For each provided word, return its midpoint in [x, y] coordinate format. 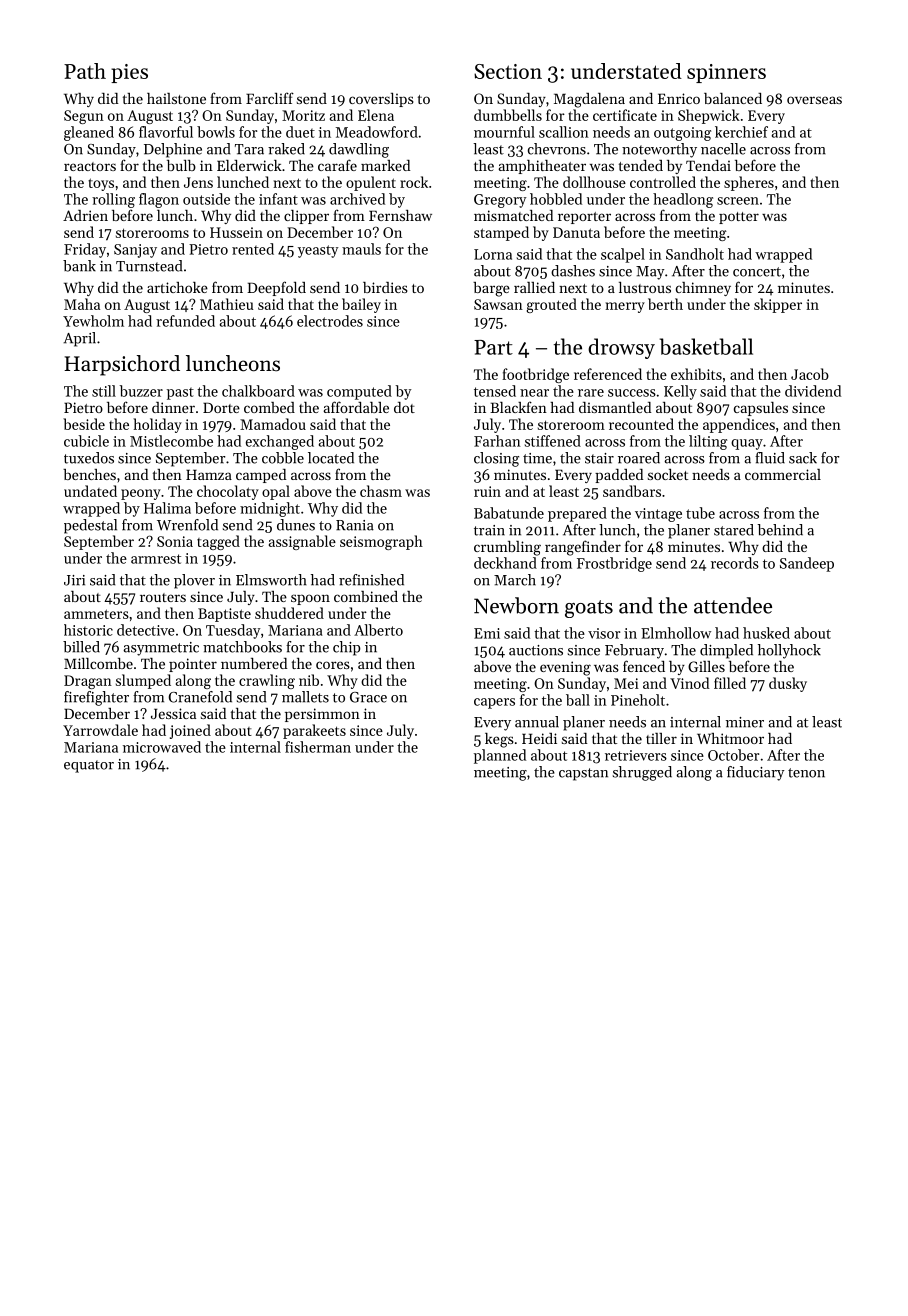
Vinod [689, 683]
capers [494, 703]
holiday [157, 425]
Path [85, 71]
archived [357, 199]
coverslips [381, 100]
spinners [726, 73]
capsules [761, 409]
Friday [85, 250]
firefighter [96, 698]
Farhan [497, 441]
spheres [749, 183]
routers [163, 597]
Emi [487, 633]
